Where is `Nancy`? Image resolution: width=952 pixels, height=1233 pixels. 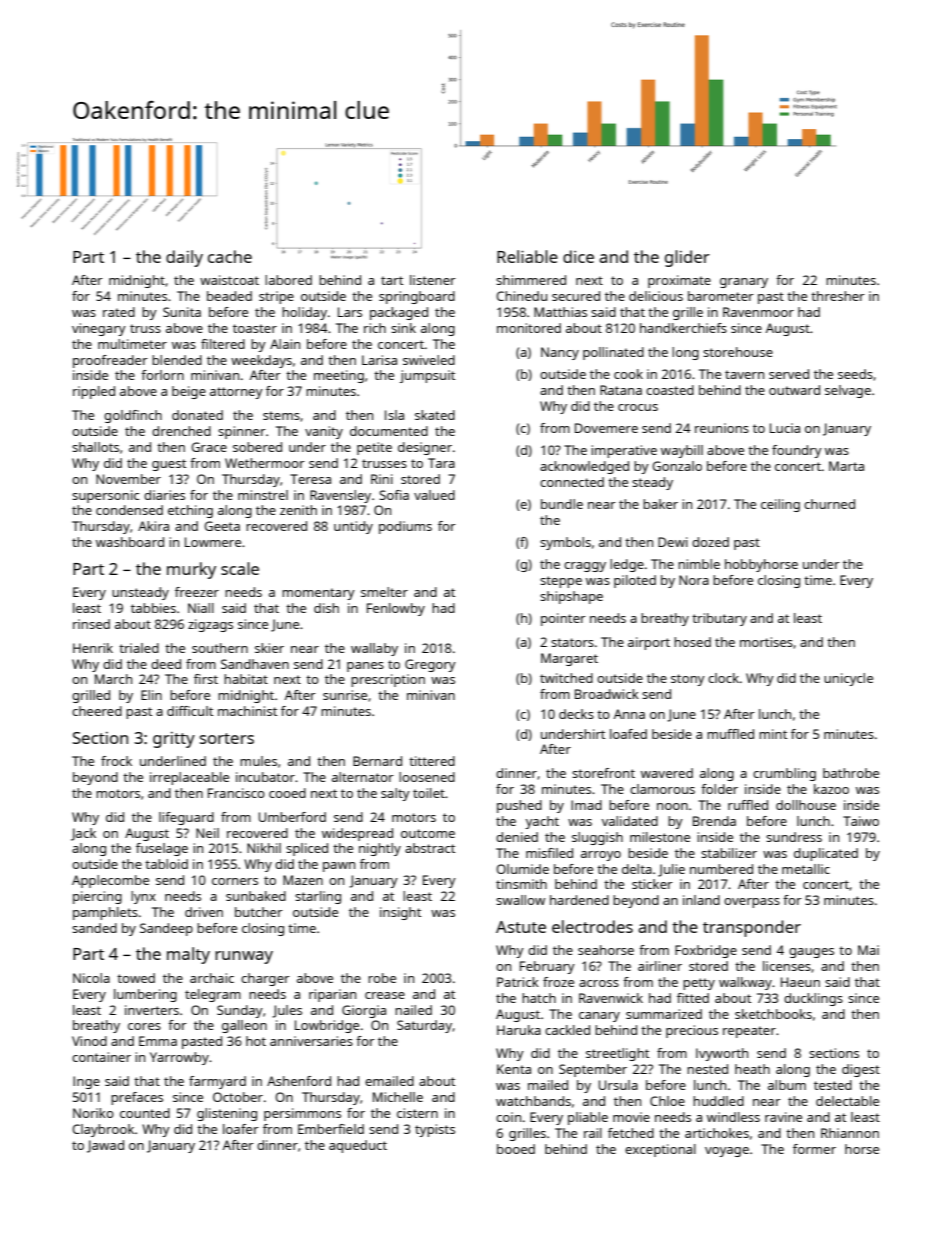 Nancy is located at coordinates (560, 353).
